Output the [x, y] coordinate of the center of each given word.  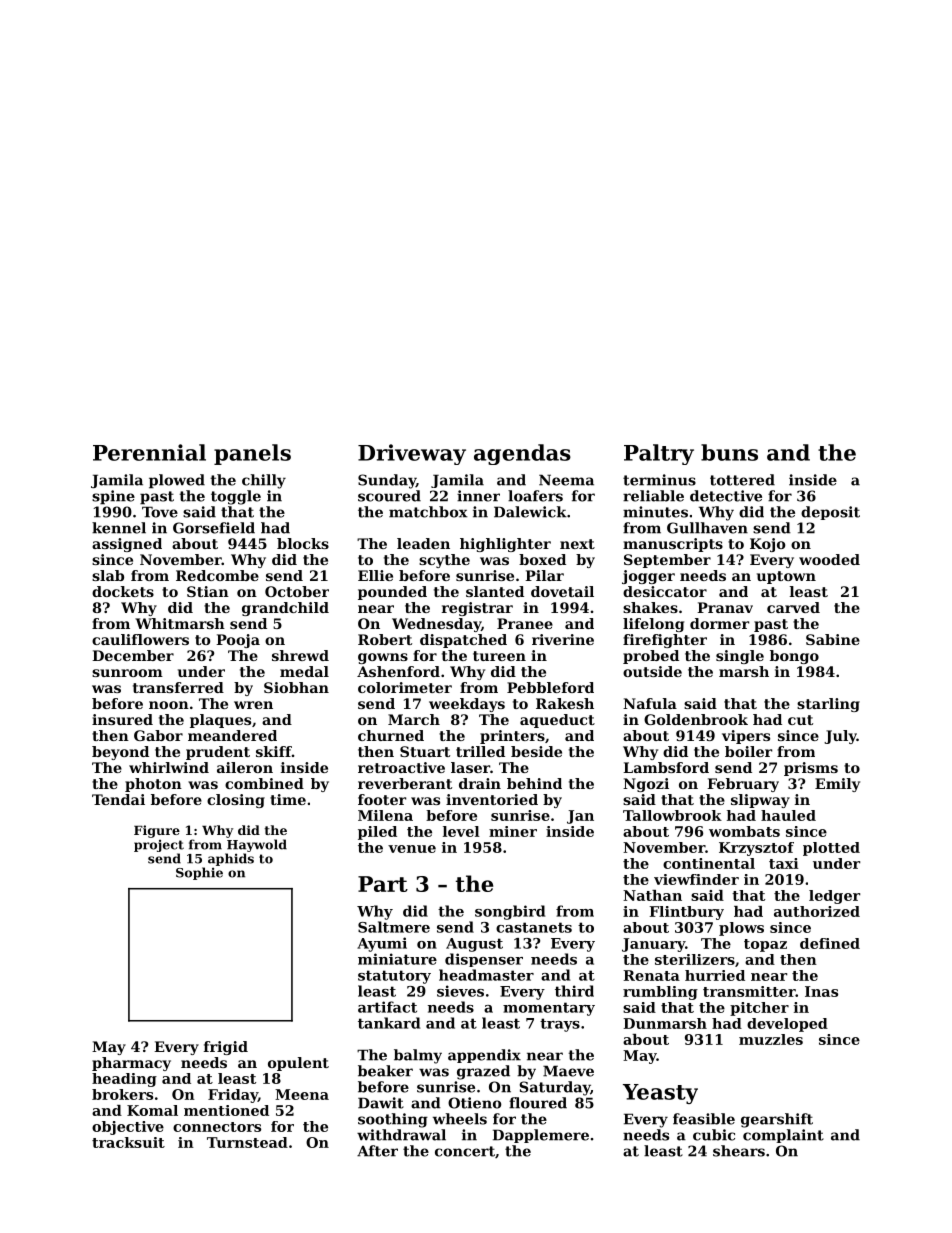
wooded [829, 559]
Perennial [149, 452]
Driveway [412, 454]
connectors [217, 1127]
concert [465, 1151]
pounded [392, 593]
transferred [178, 687]
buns [729, 452]
